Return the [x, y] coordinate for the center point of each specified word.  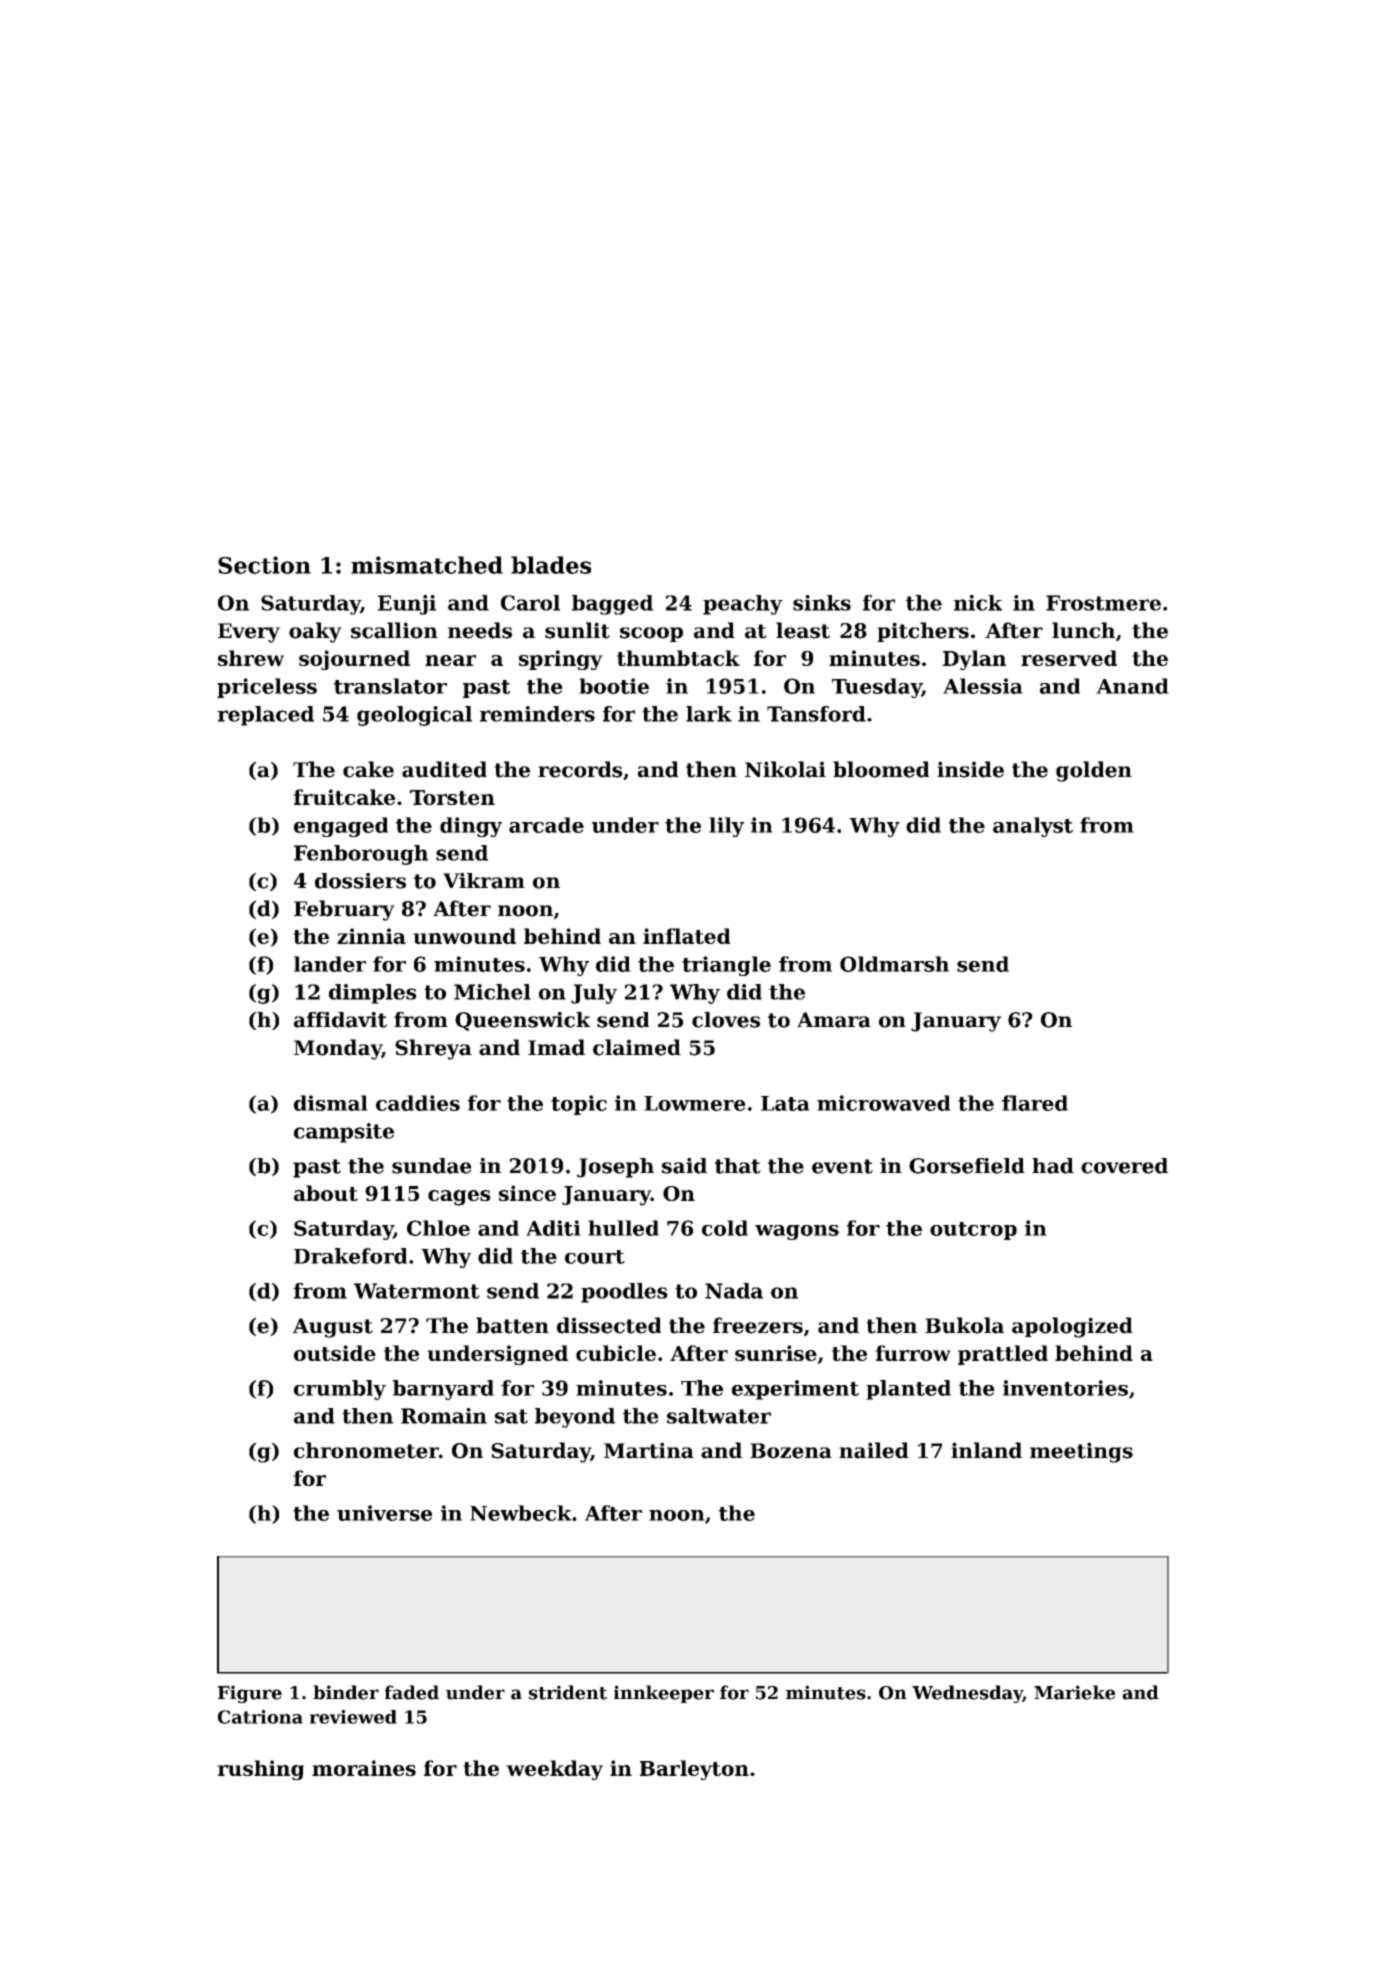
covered [1124, 1166]
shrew [251, 658]
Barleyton [694, 1770]
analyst [1033, 827]
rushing [260, 1770]
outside [335, 1353]
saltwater [719, 1416]
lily [726, 827]
